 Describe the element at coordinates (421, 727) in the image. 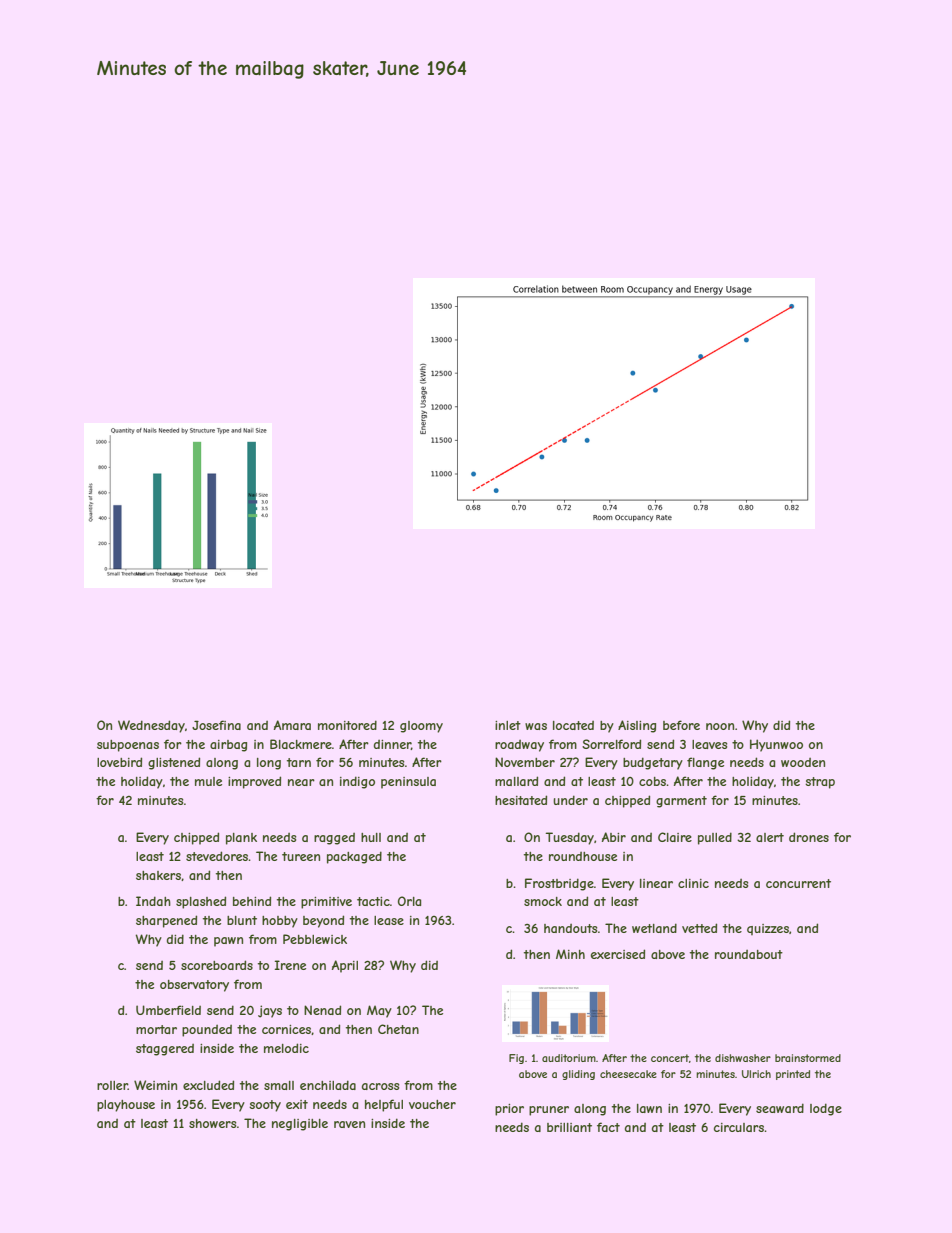

I see `gloomy` at that location.
